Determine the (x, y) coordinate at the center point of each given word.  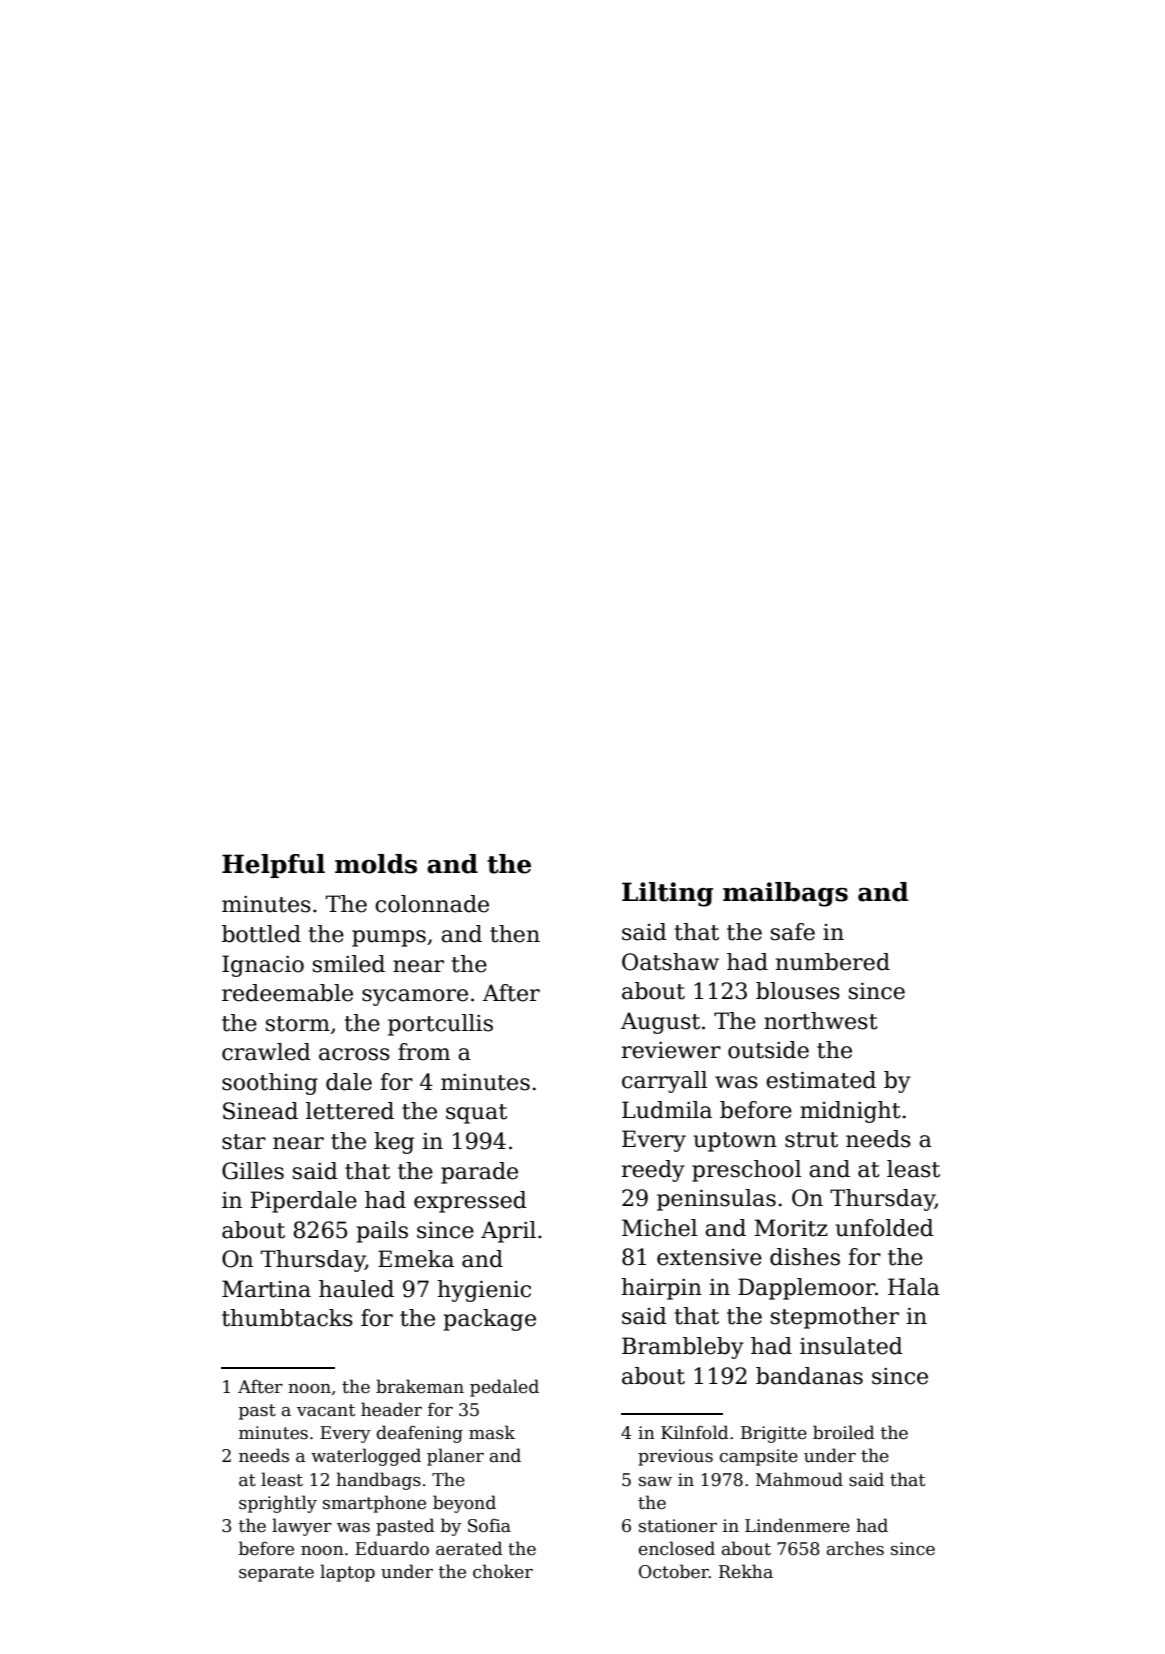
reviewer (671, 1050)
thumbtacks (287, 1318)
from (424, 1052)
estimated (821, 1080)
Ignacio (263, 966)
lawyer (302, 1527)
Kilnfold (695, 1432)
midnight (850, 1112)
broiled (844, 1432)
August (660, 1023)
